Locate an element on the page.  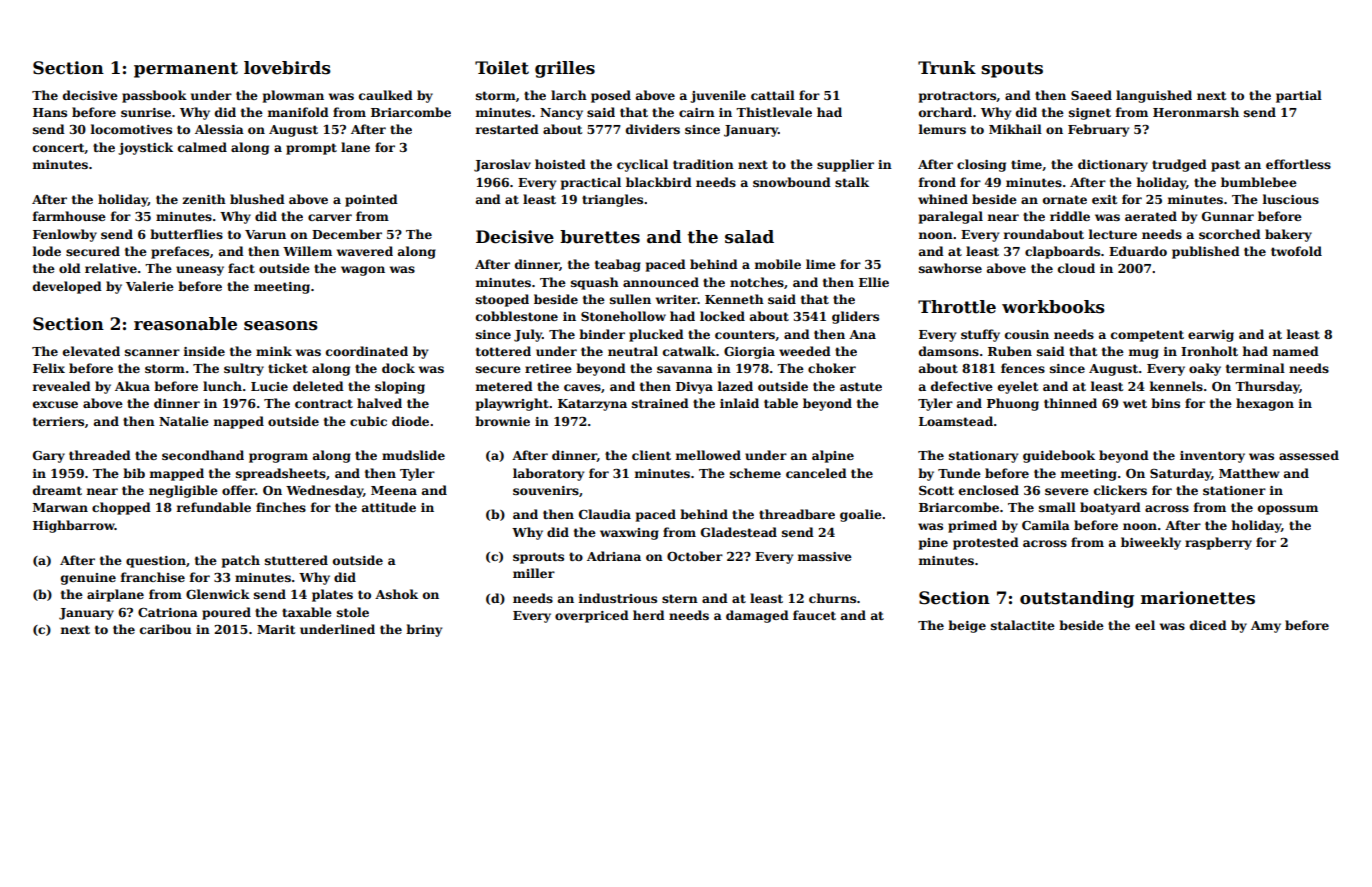
developed is located at coordinates (67, 287).
